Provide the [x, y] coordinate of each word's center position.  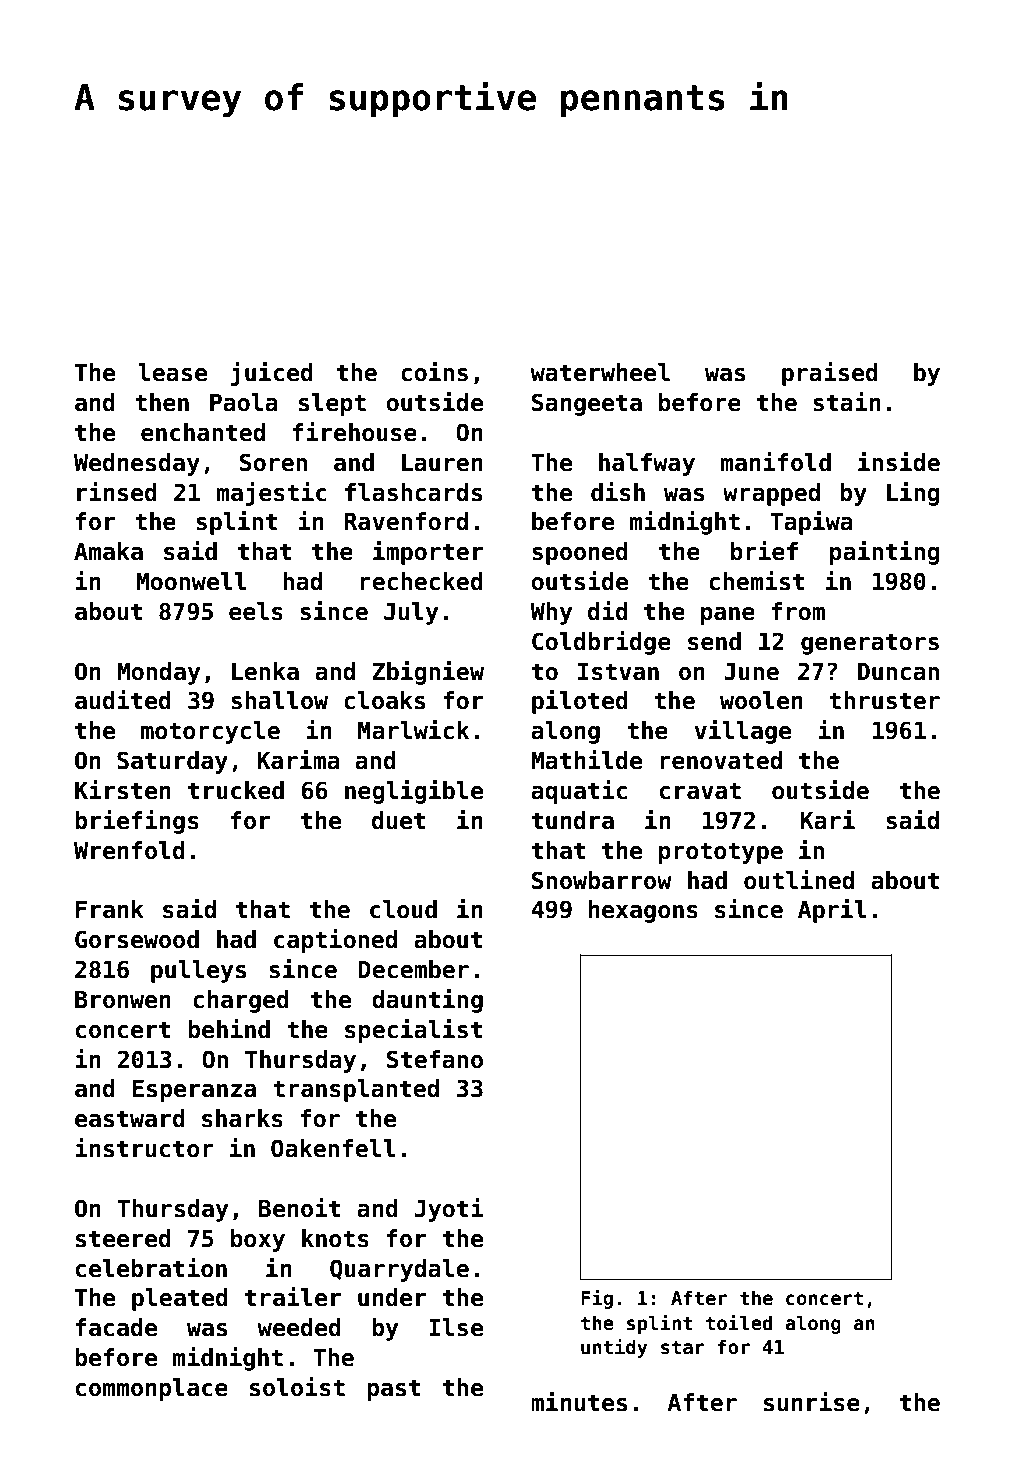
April [832, 911]
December [414, 969]
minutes [579, 1402]
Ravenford [406, 521]
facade [116, 1327]
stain [847, 402]
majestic [272, 494]
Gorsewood [137, 939]
